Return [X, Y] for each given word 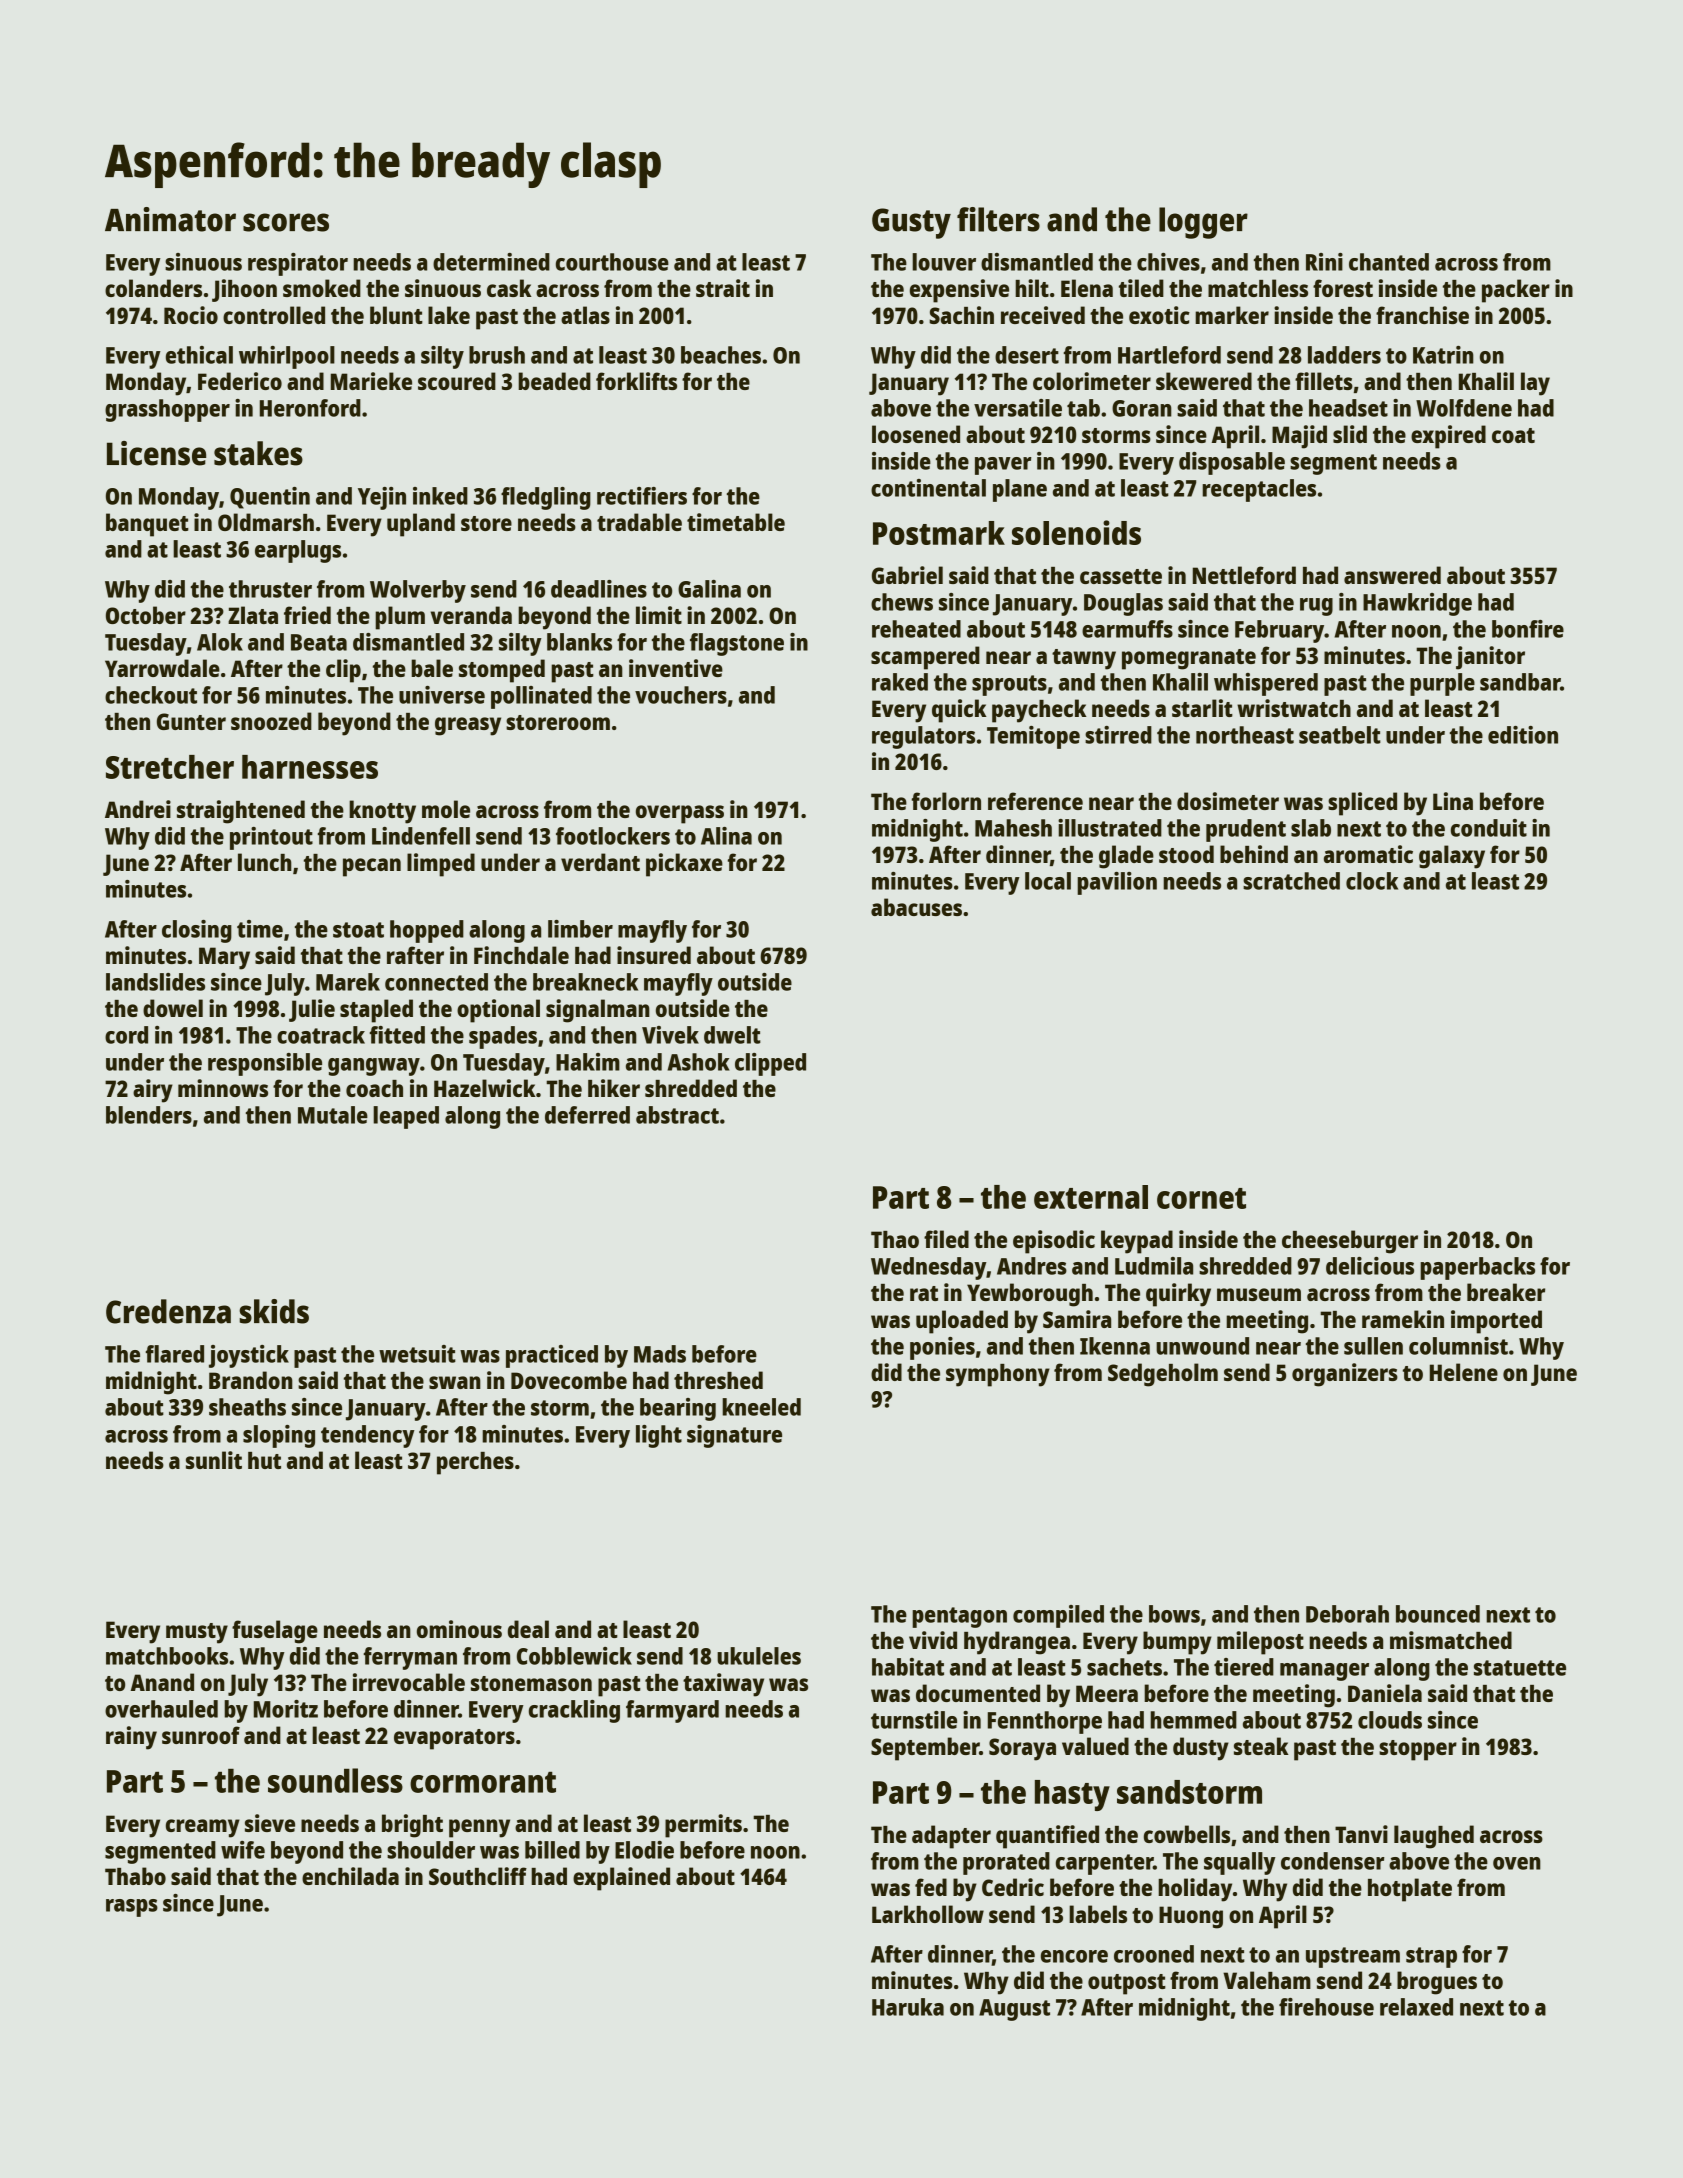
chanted [1389, 262]
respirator [298, 264]
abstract [677, 1115]
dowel [173, 1008]
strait [723, 288]
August [1014, 2010]
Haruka [908, 2007]
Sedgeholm [1163, 1375]
